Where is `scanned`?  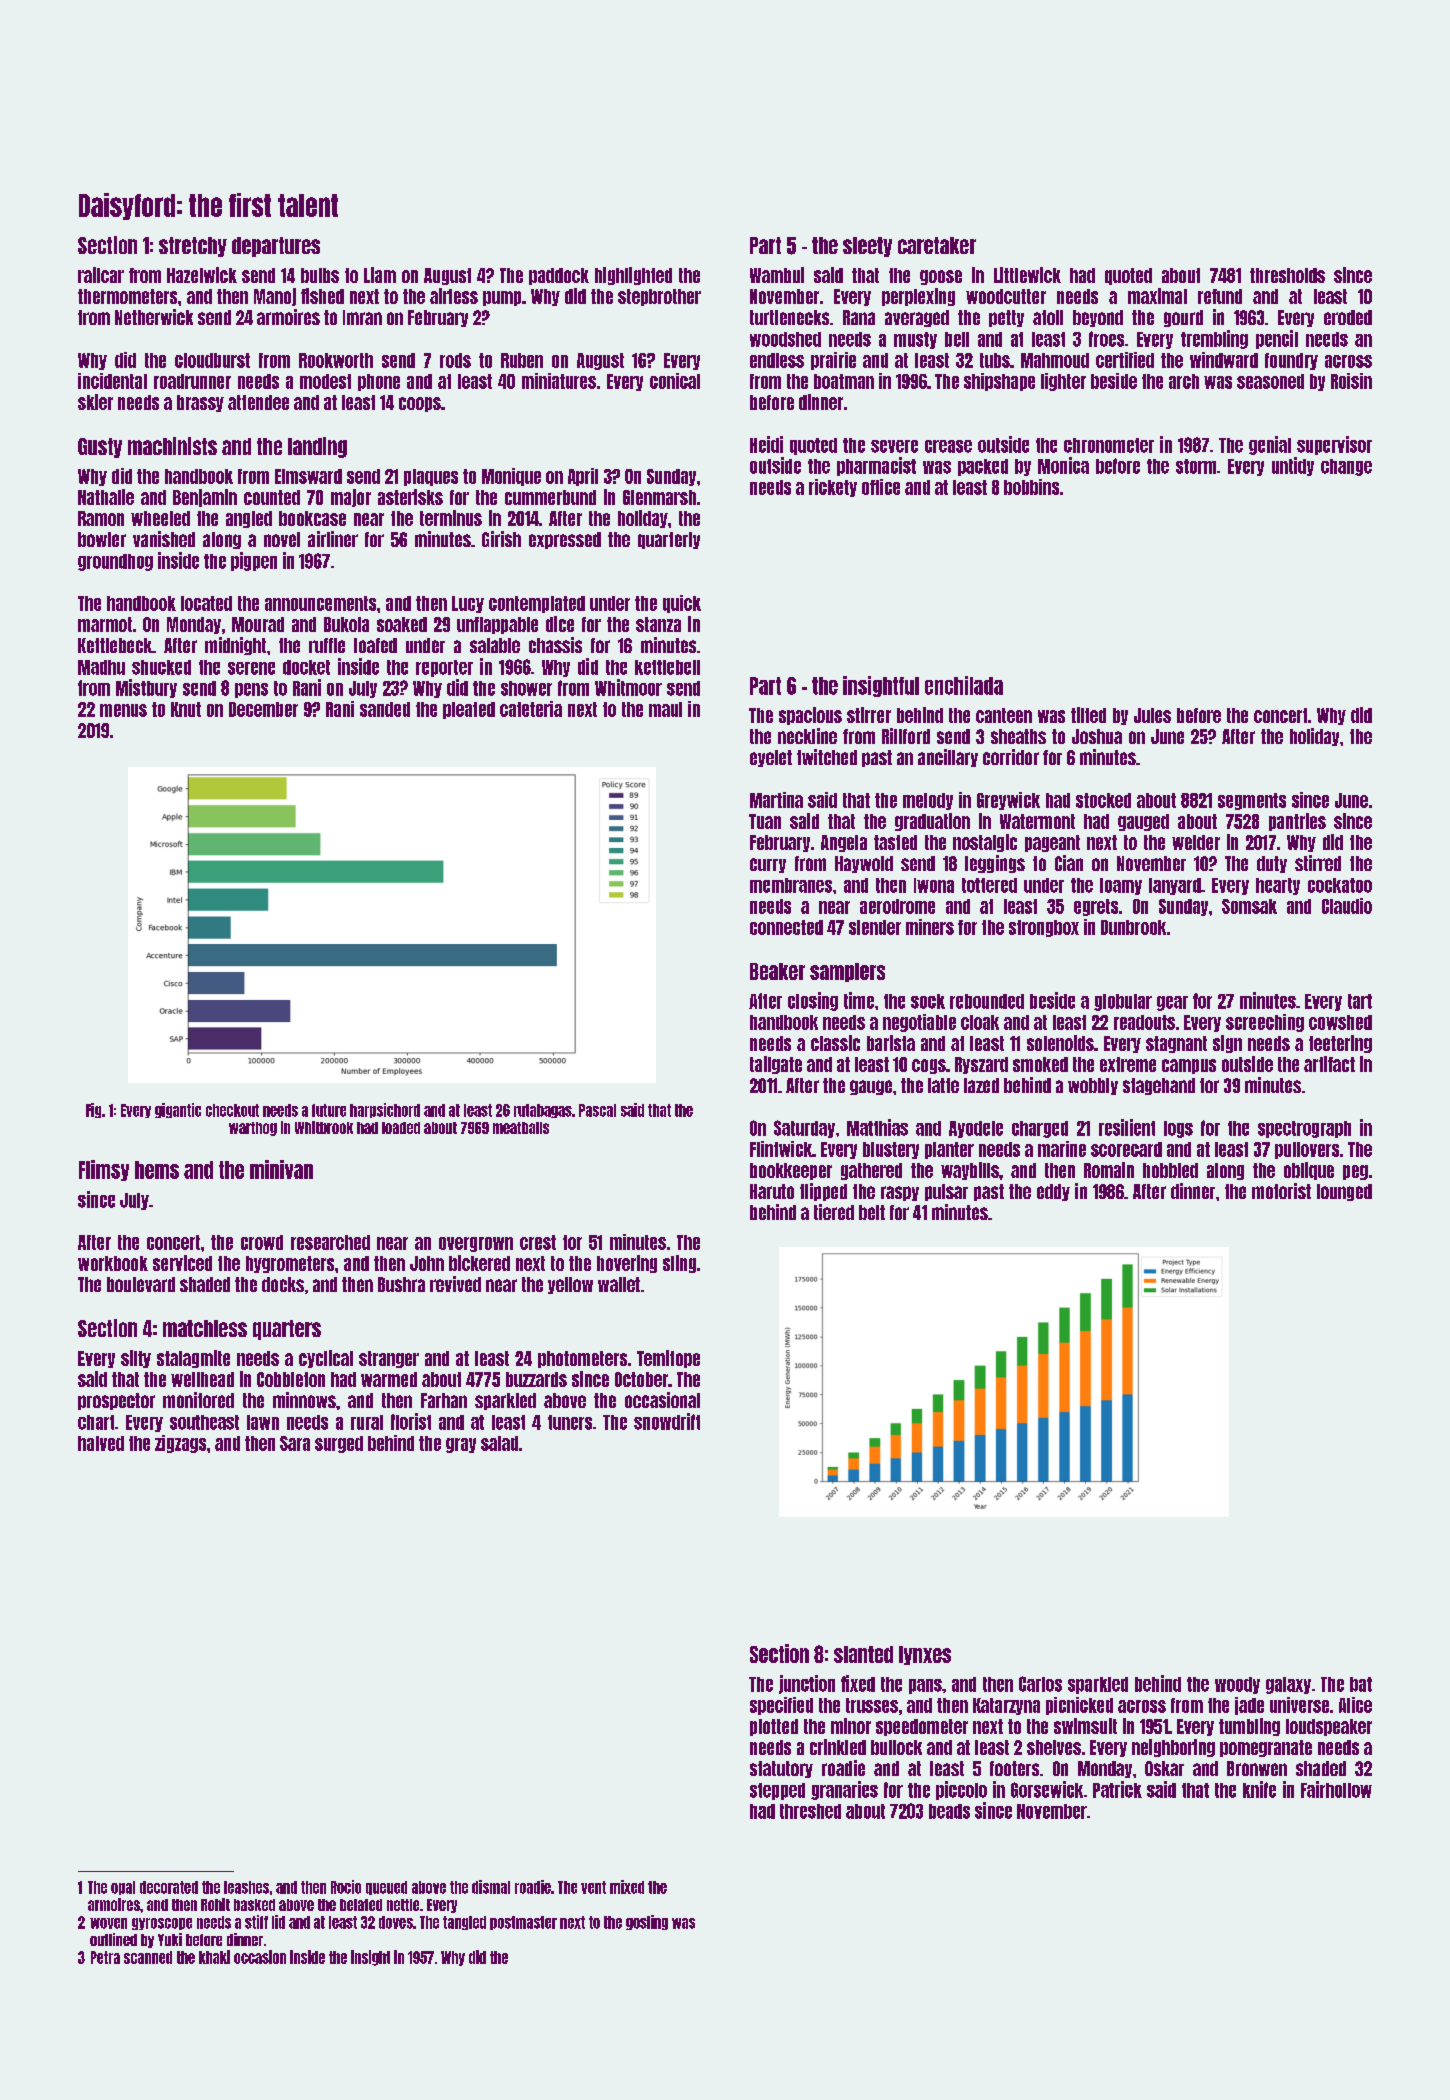 scanned is located at coordinates (148, 1957).
